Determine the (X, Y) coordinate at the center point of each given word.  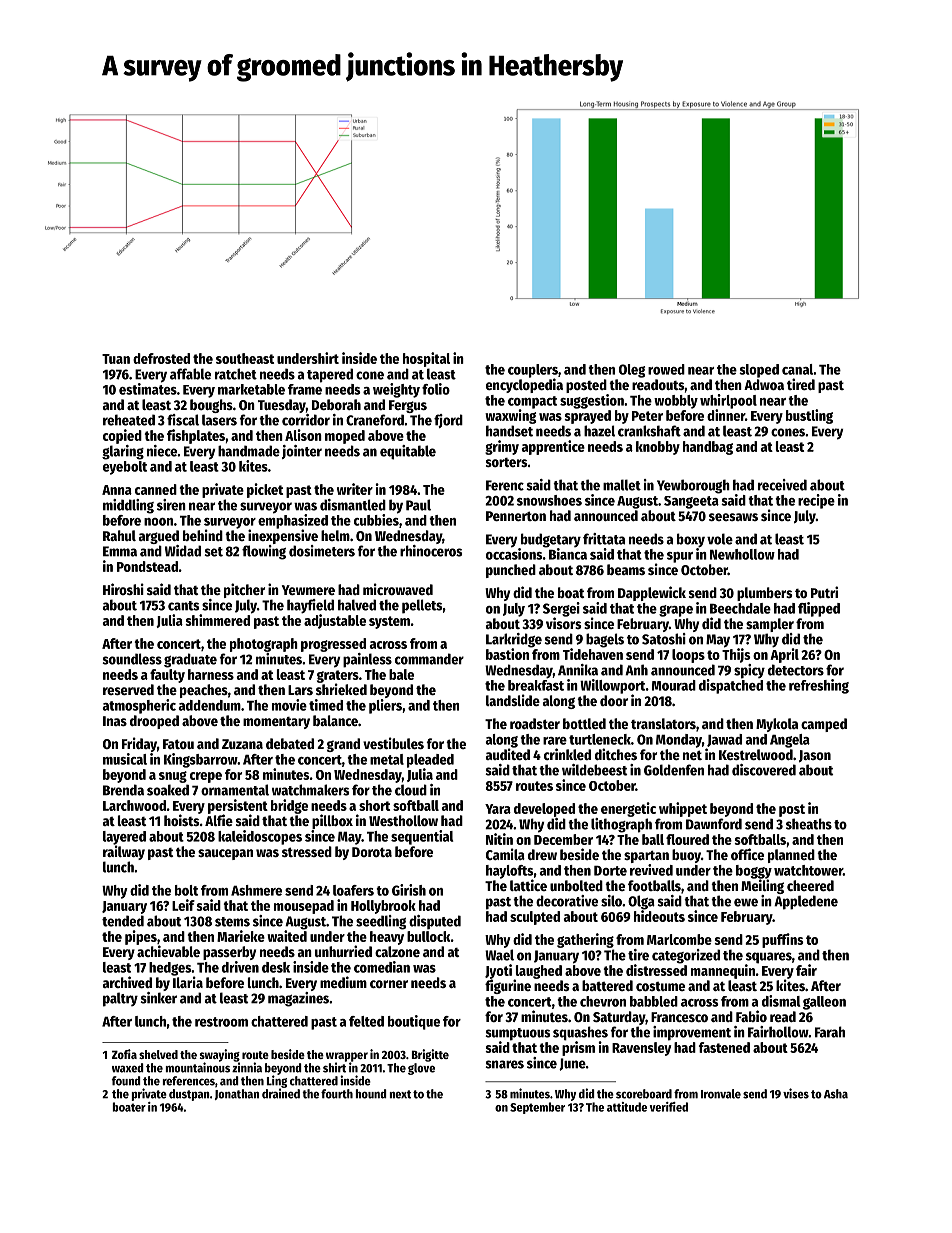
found (126, 1081)
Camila (505, 854)
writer (355, 489)
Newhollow (742, 554)
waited (287, 936)
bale (401, 674)
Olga (641, 902)
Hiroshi (123, 589)
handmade (249, 451)
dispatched (731, 686)
